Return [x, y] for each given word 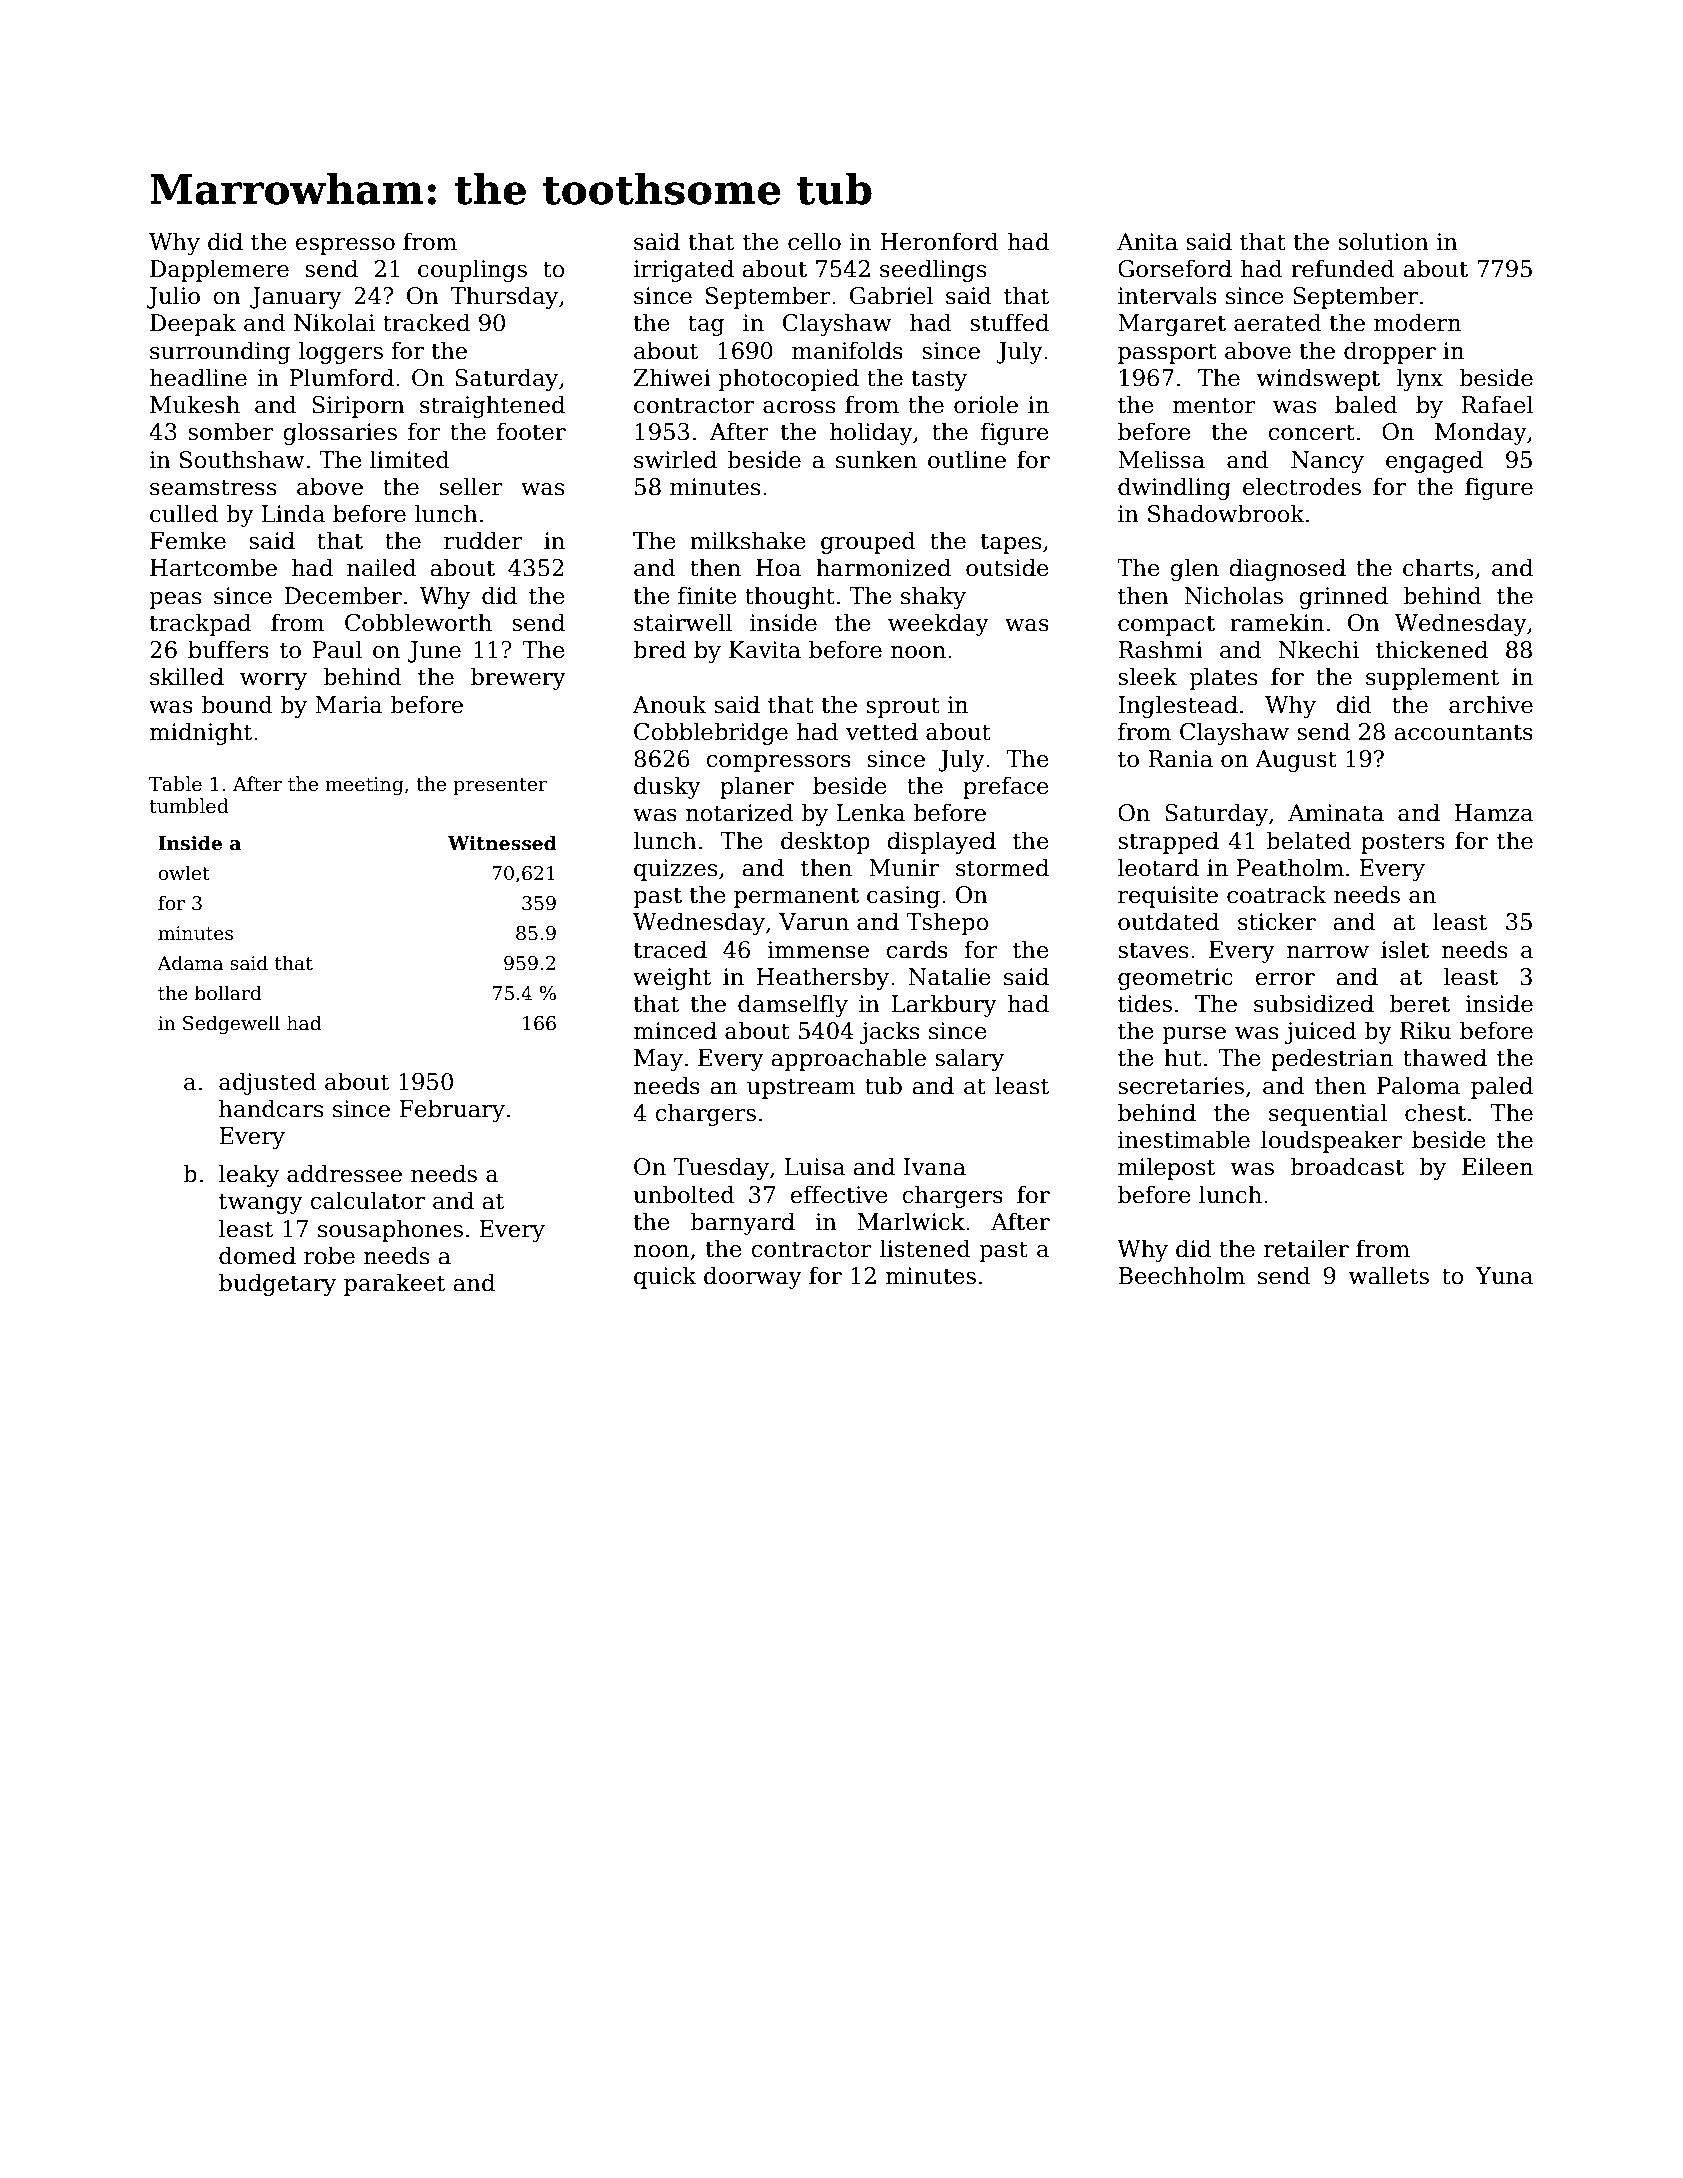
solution [1383, 241]
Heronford [939, 241]
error [1285, 979]
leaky [249, 1175]
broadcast [1347, 1166]
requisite [1168, 897]
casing [903, 897]
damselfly [793, 1005]
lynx [1419, 379]
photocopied [788, 379]
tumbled [189, 806]
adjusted [268, 1083]
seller [471, 486]
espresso [345, 246]
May [658, 1060]
